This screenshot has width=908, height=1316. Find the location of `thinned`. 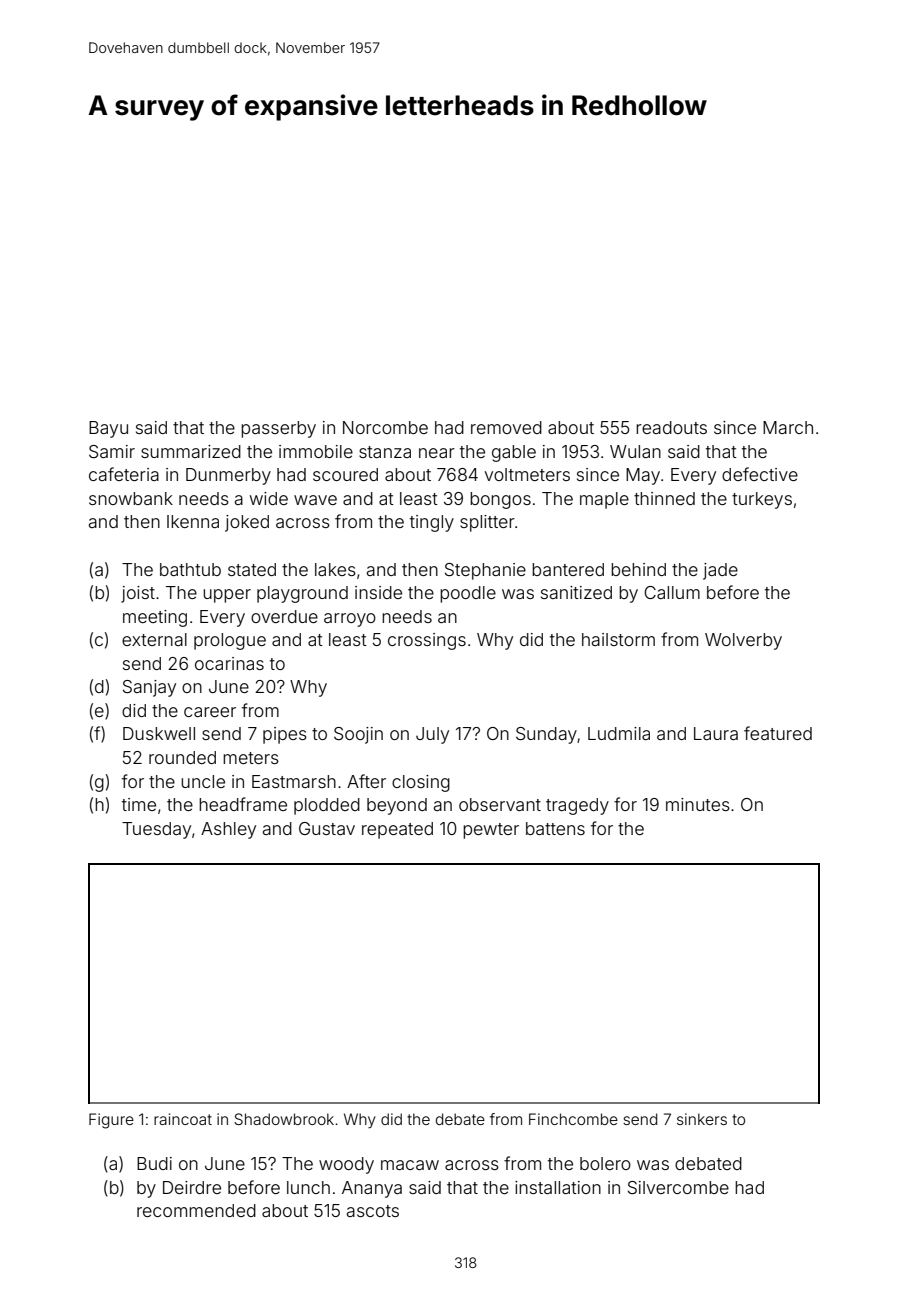

thinned is located at coordinates (664, 498).
